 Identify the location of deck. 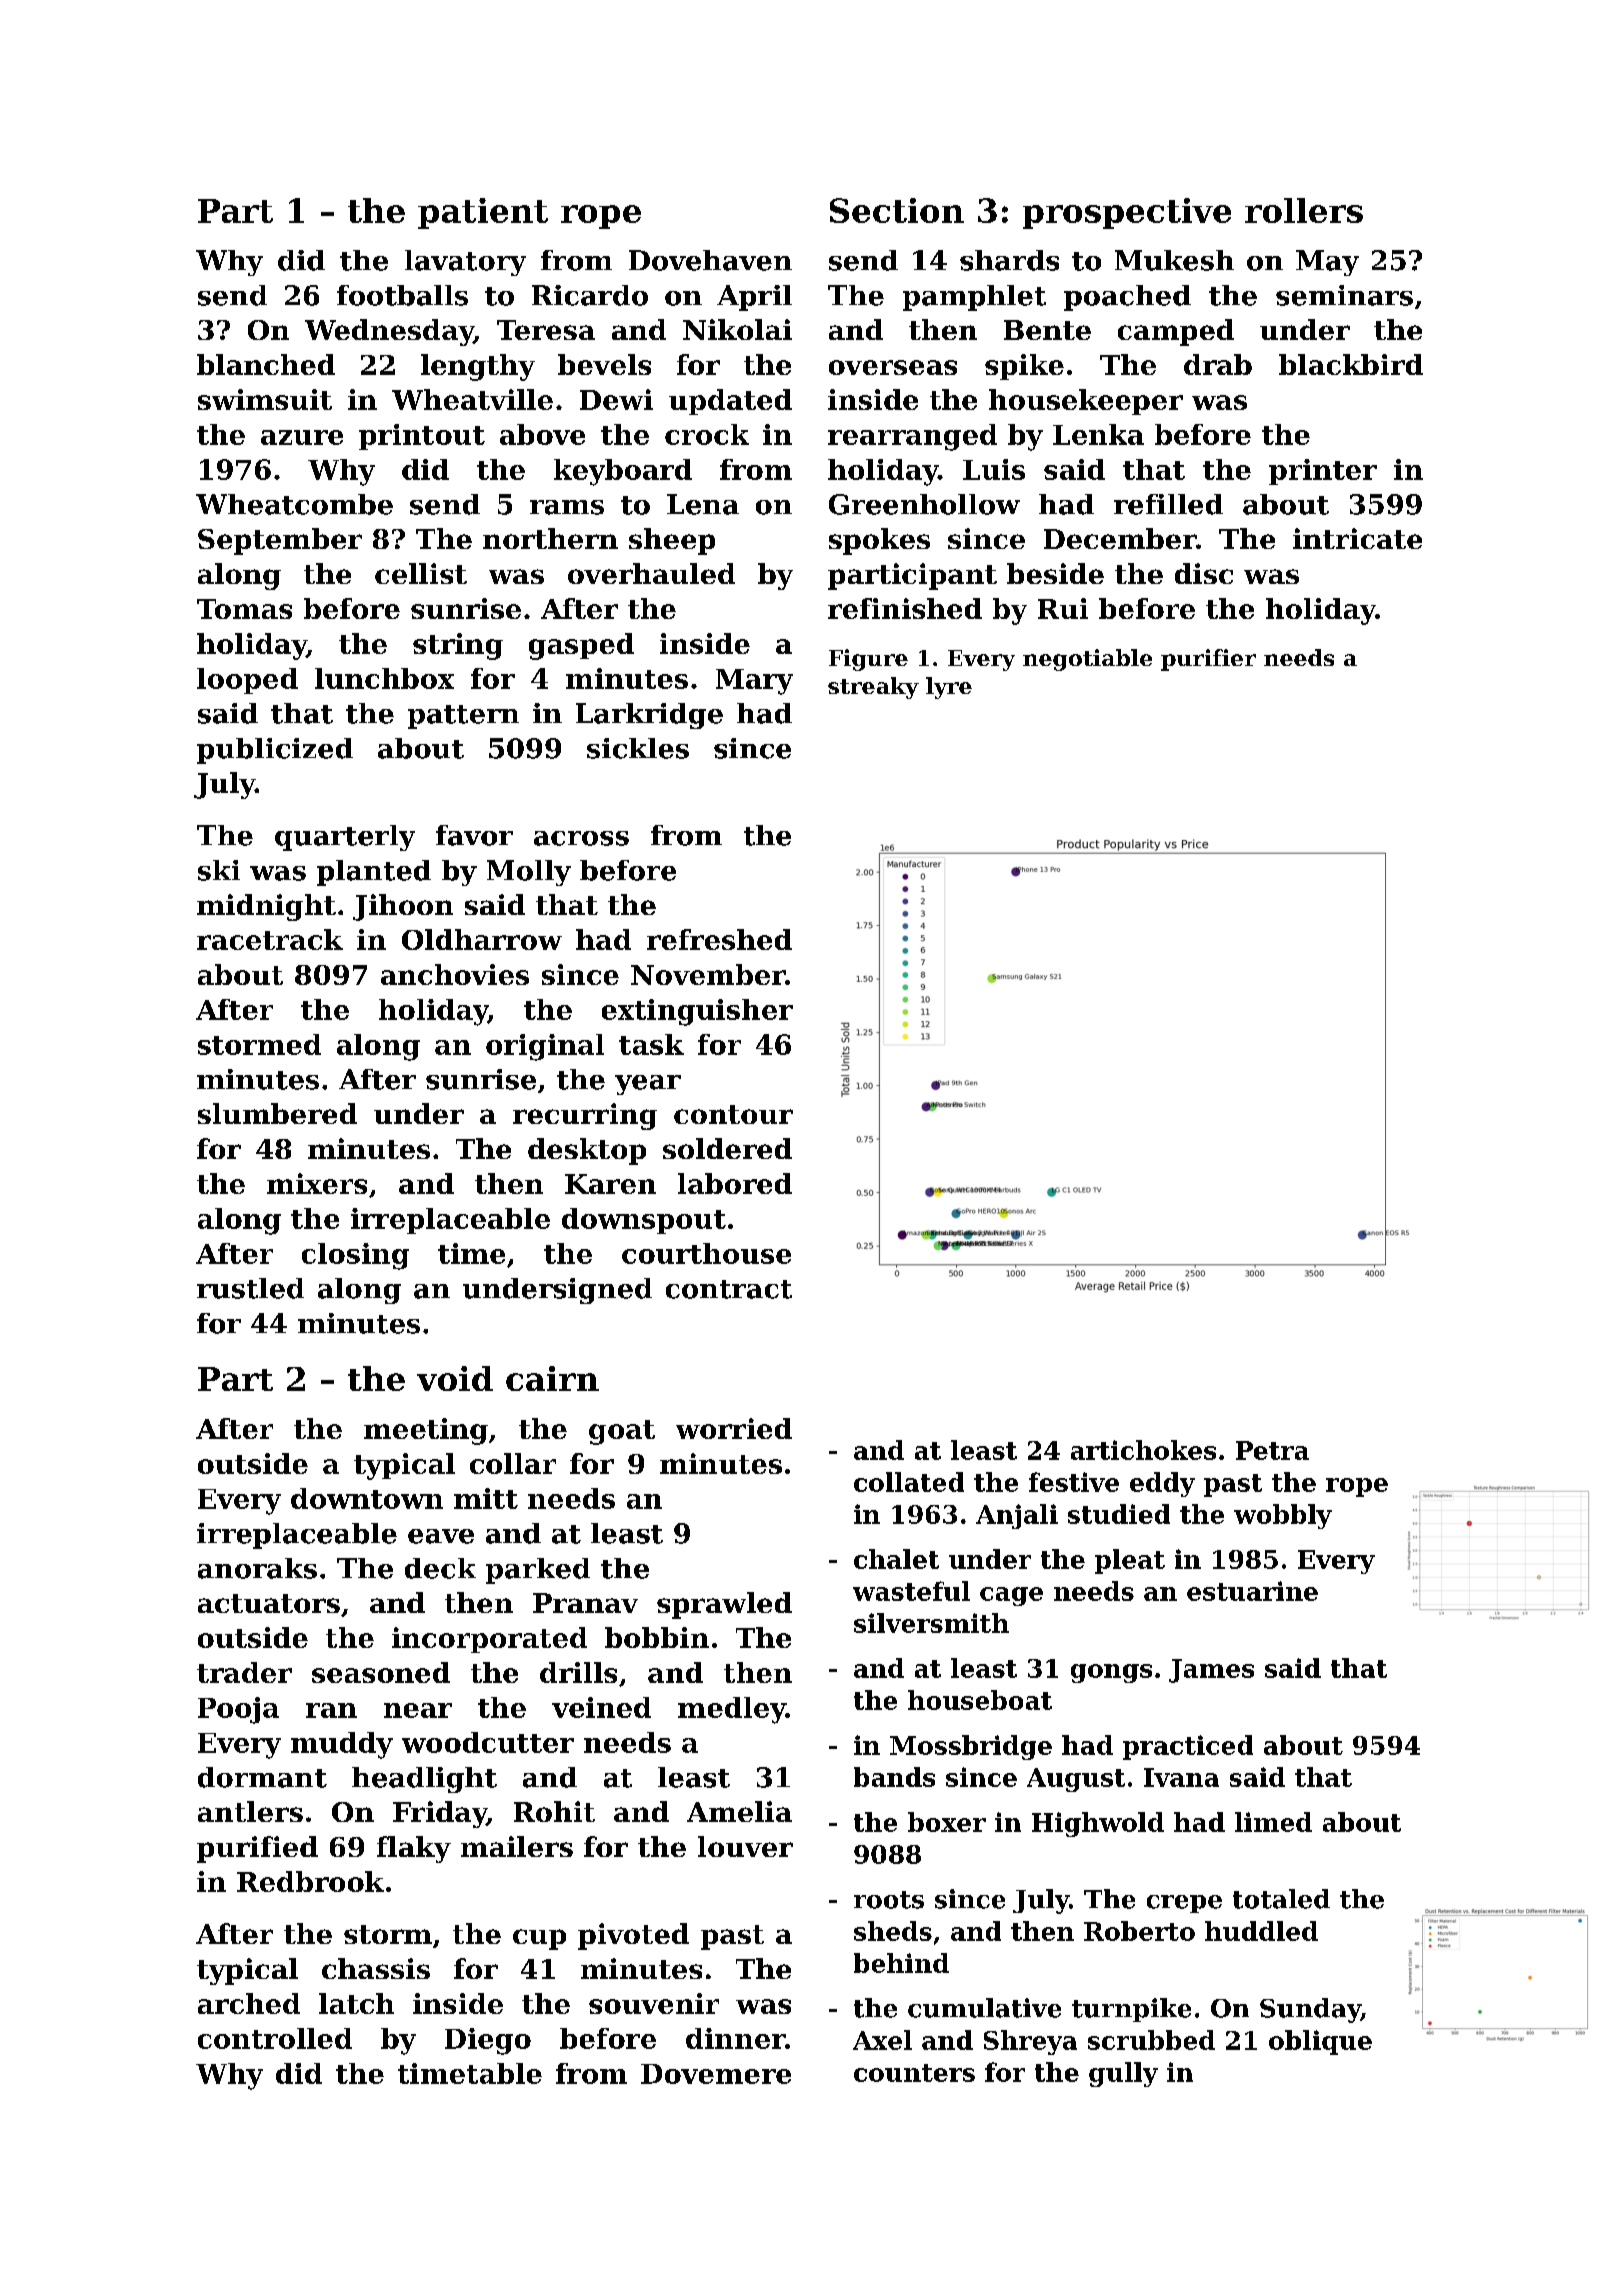
(440, 1568).
